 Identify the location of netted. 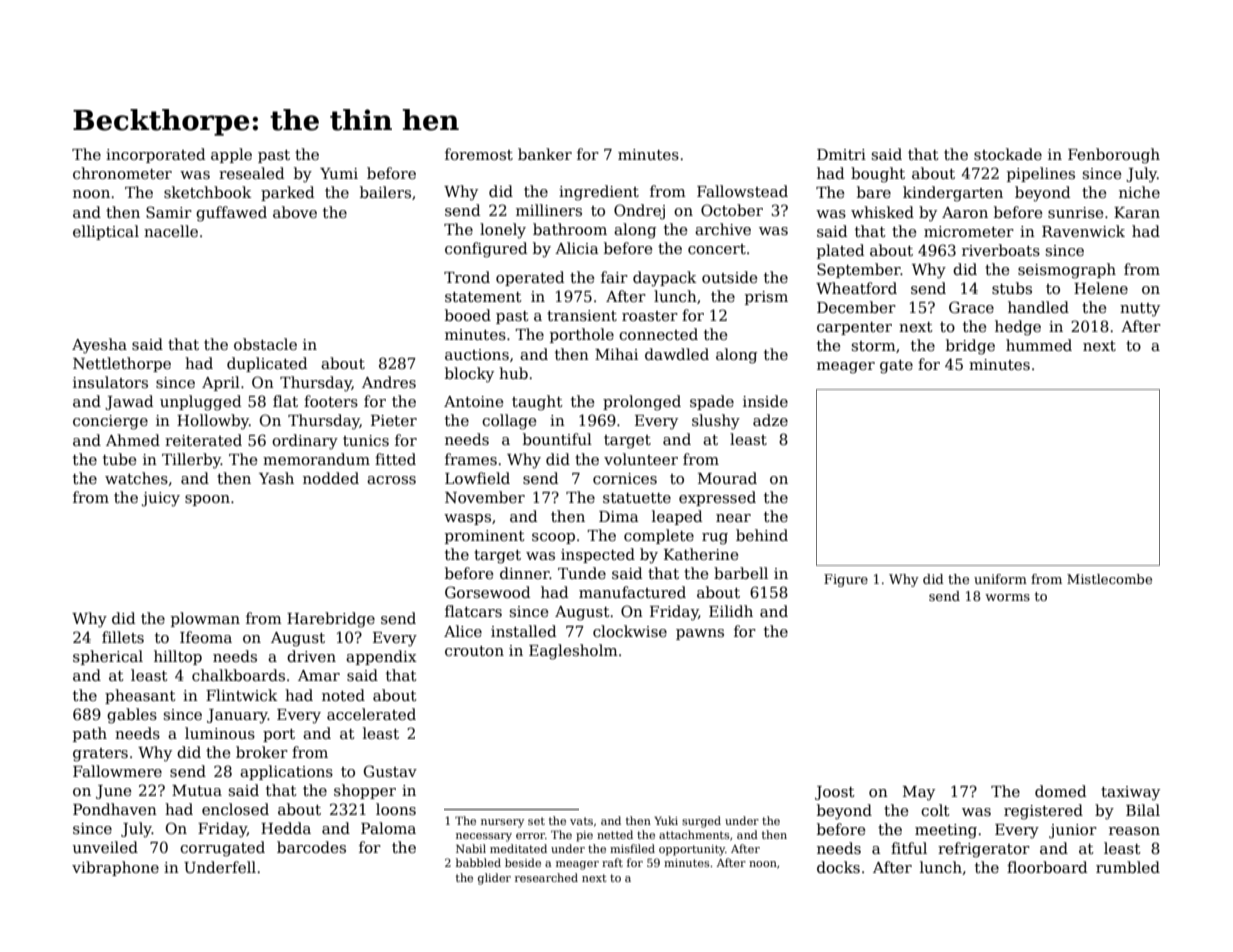
(615, 834).
